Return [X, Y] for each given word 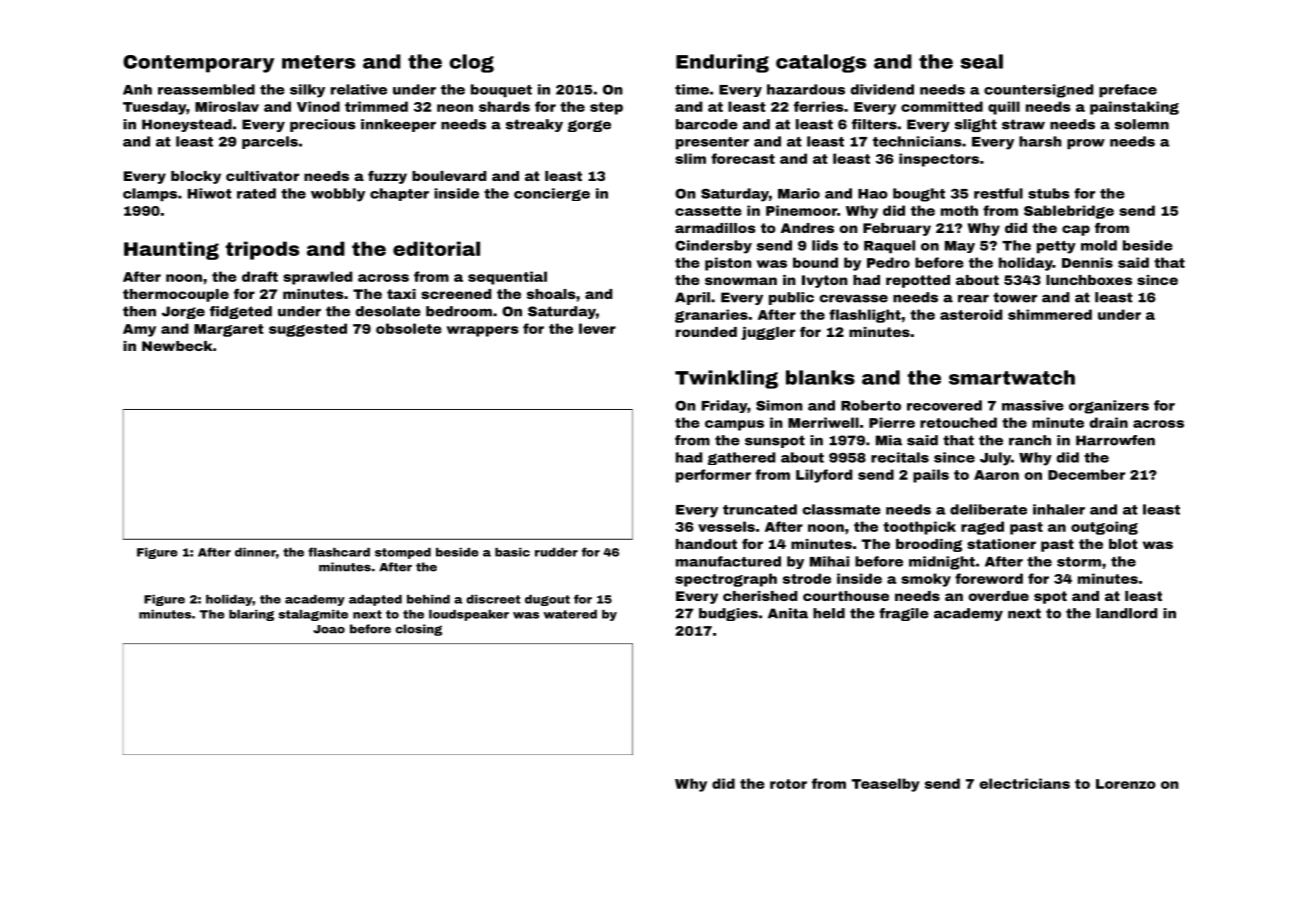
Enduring [722, 63]
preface [1128, 91]
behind [428, 599]
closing [419, 630]
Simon [779, 405]
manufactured [728, 561]
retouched [958, 422]
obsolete [409, 328]
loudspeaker [469, 615]
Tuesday [154, 108]
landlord [1126, 613]
